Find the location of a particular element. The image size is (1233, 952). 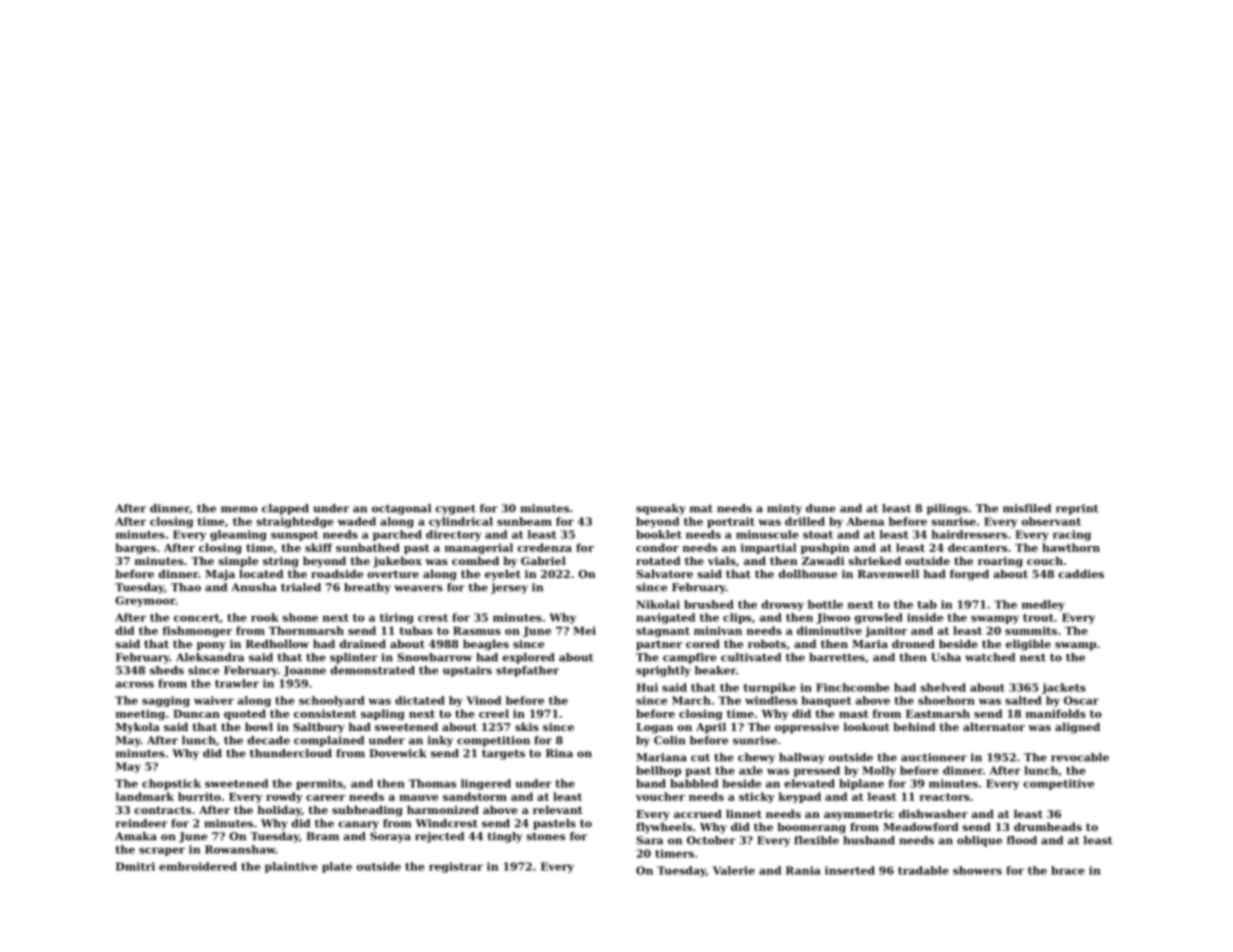

Joanne is located at coordinates (304, 671).
